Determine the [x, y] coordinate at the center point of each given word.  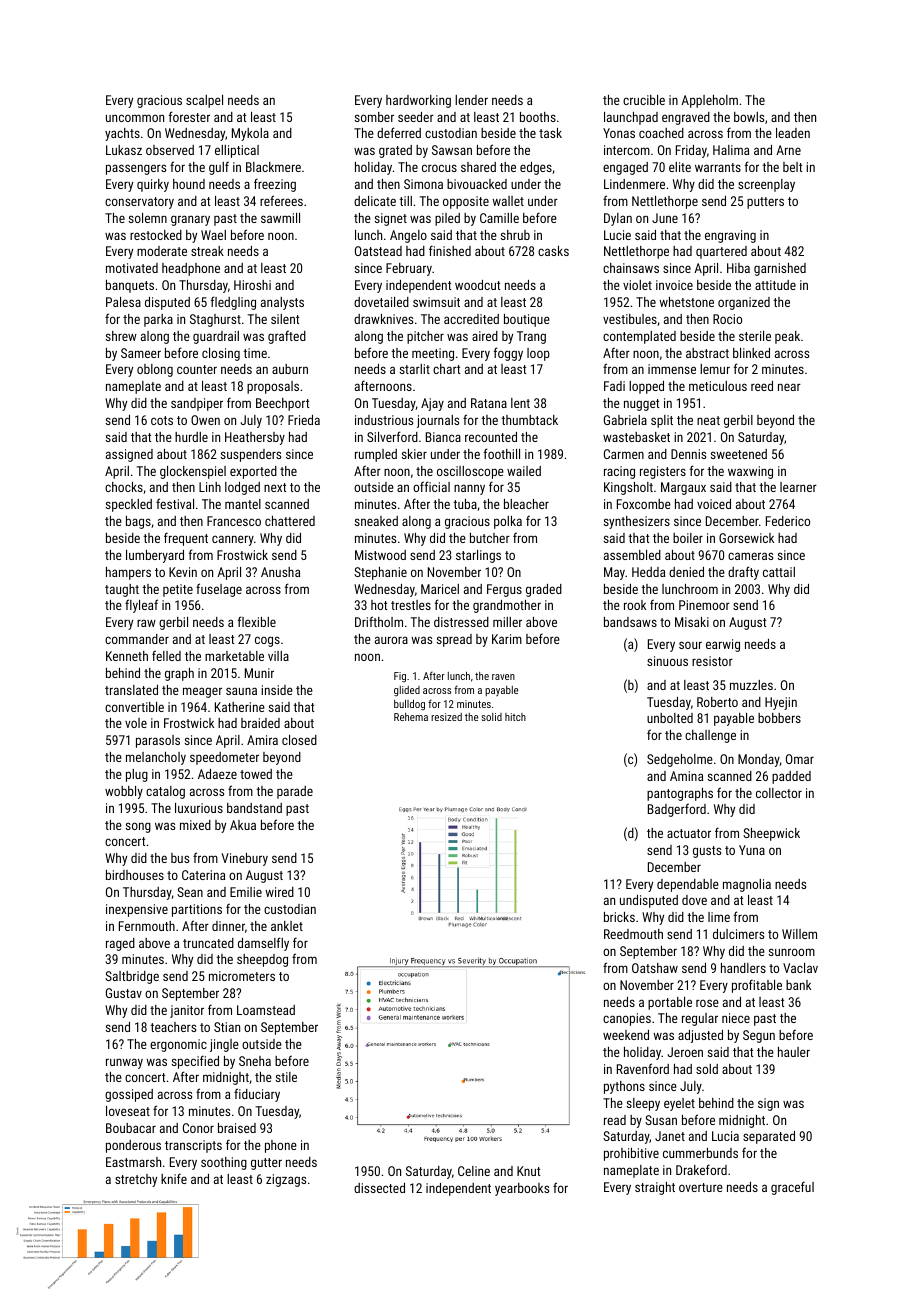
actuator [689, 833]
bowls [749, 117]
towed [256, 774]
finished [450, 250]
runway [124, 1063]
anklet [287, 926]
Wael [213, 235]
